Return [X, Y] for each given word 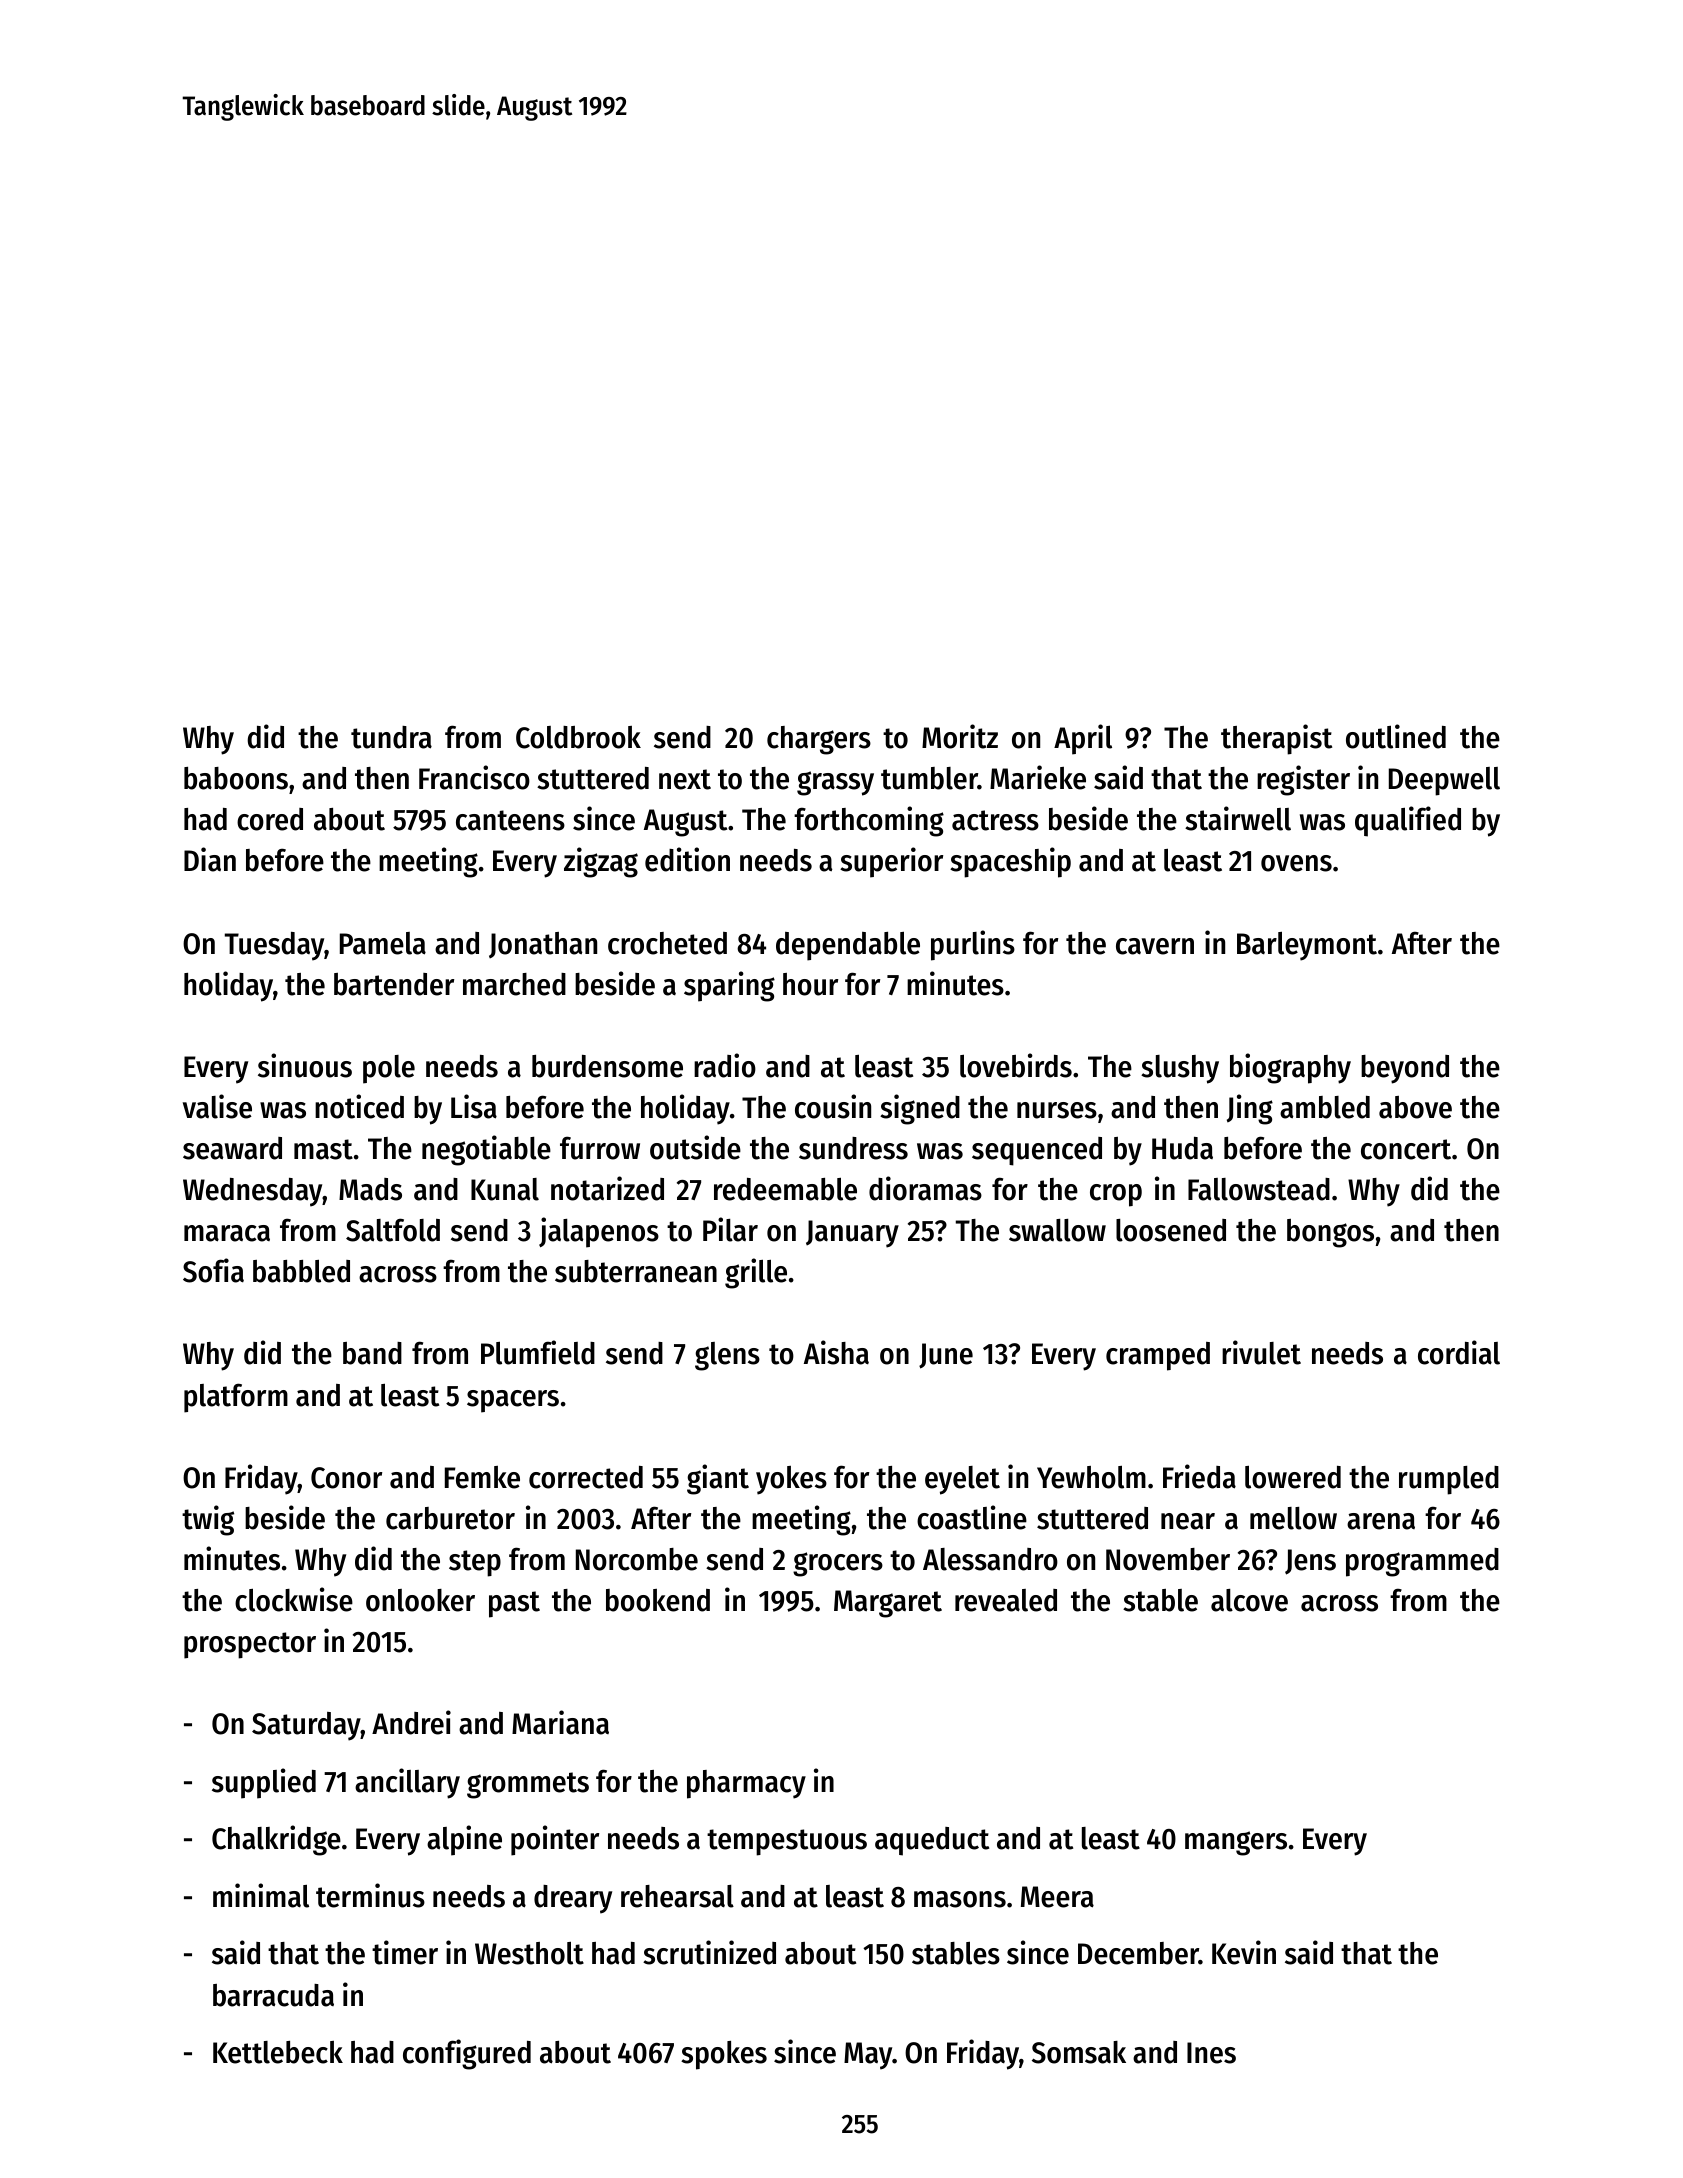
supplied [264, 1783]
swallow [1057, 1230]
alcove [1249, 1600]
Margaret [888, 1604]
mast [323, 1149]
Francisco [474, 777]
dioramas [925, 1188]
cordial [1459, 1352]
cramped [1158, 1356]
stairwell [1238, 818]
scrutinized [709, 1952]
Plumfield [538, 1352]
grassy [835, 783]
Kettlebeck [278, 2052]
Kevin [1244, 1952]
